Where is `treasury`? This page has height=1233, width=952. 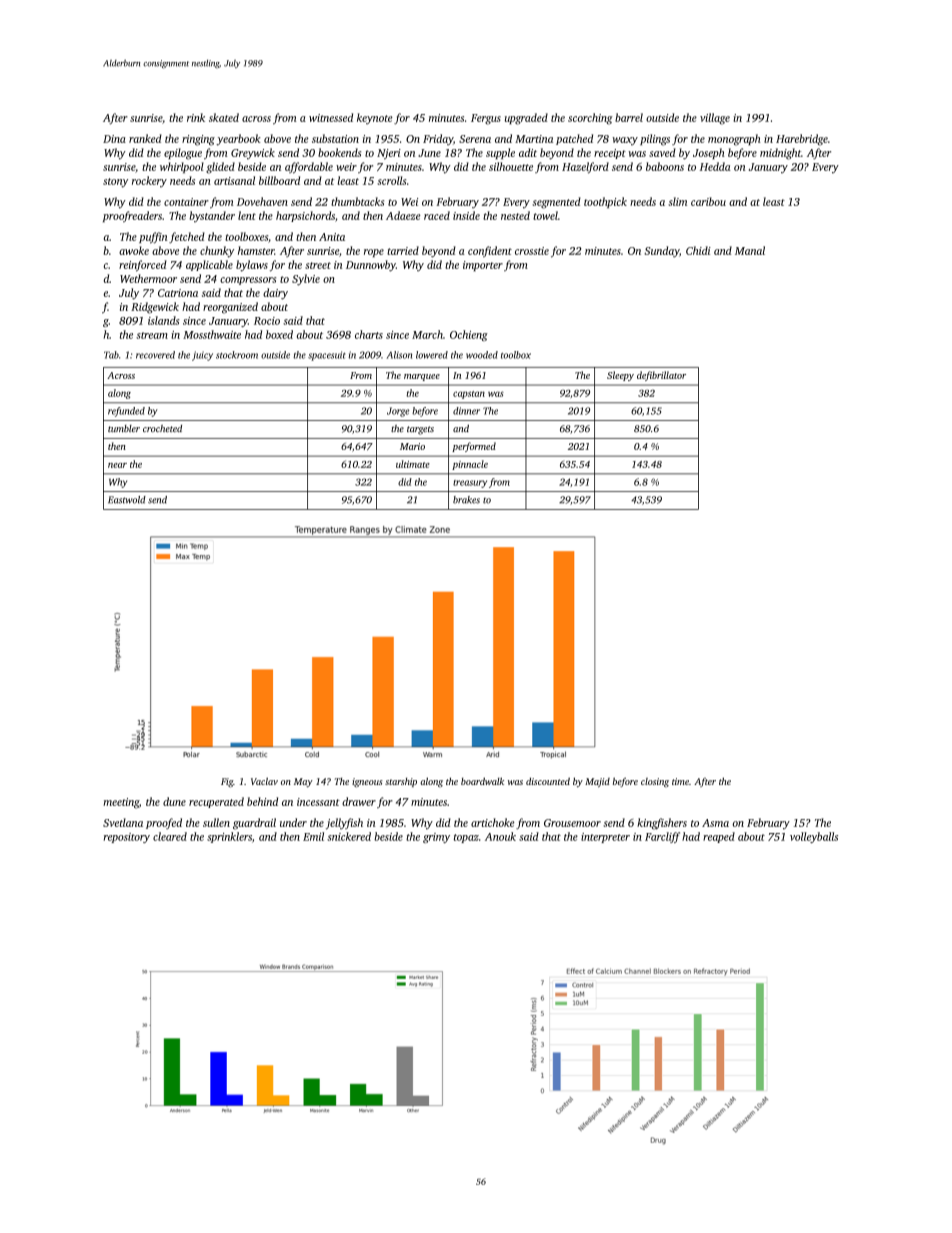 treasury is located at coordinates (470, 484).
